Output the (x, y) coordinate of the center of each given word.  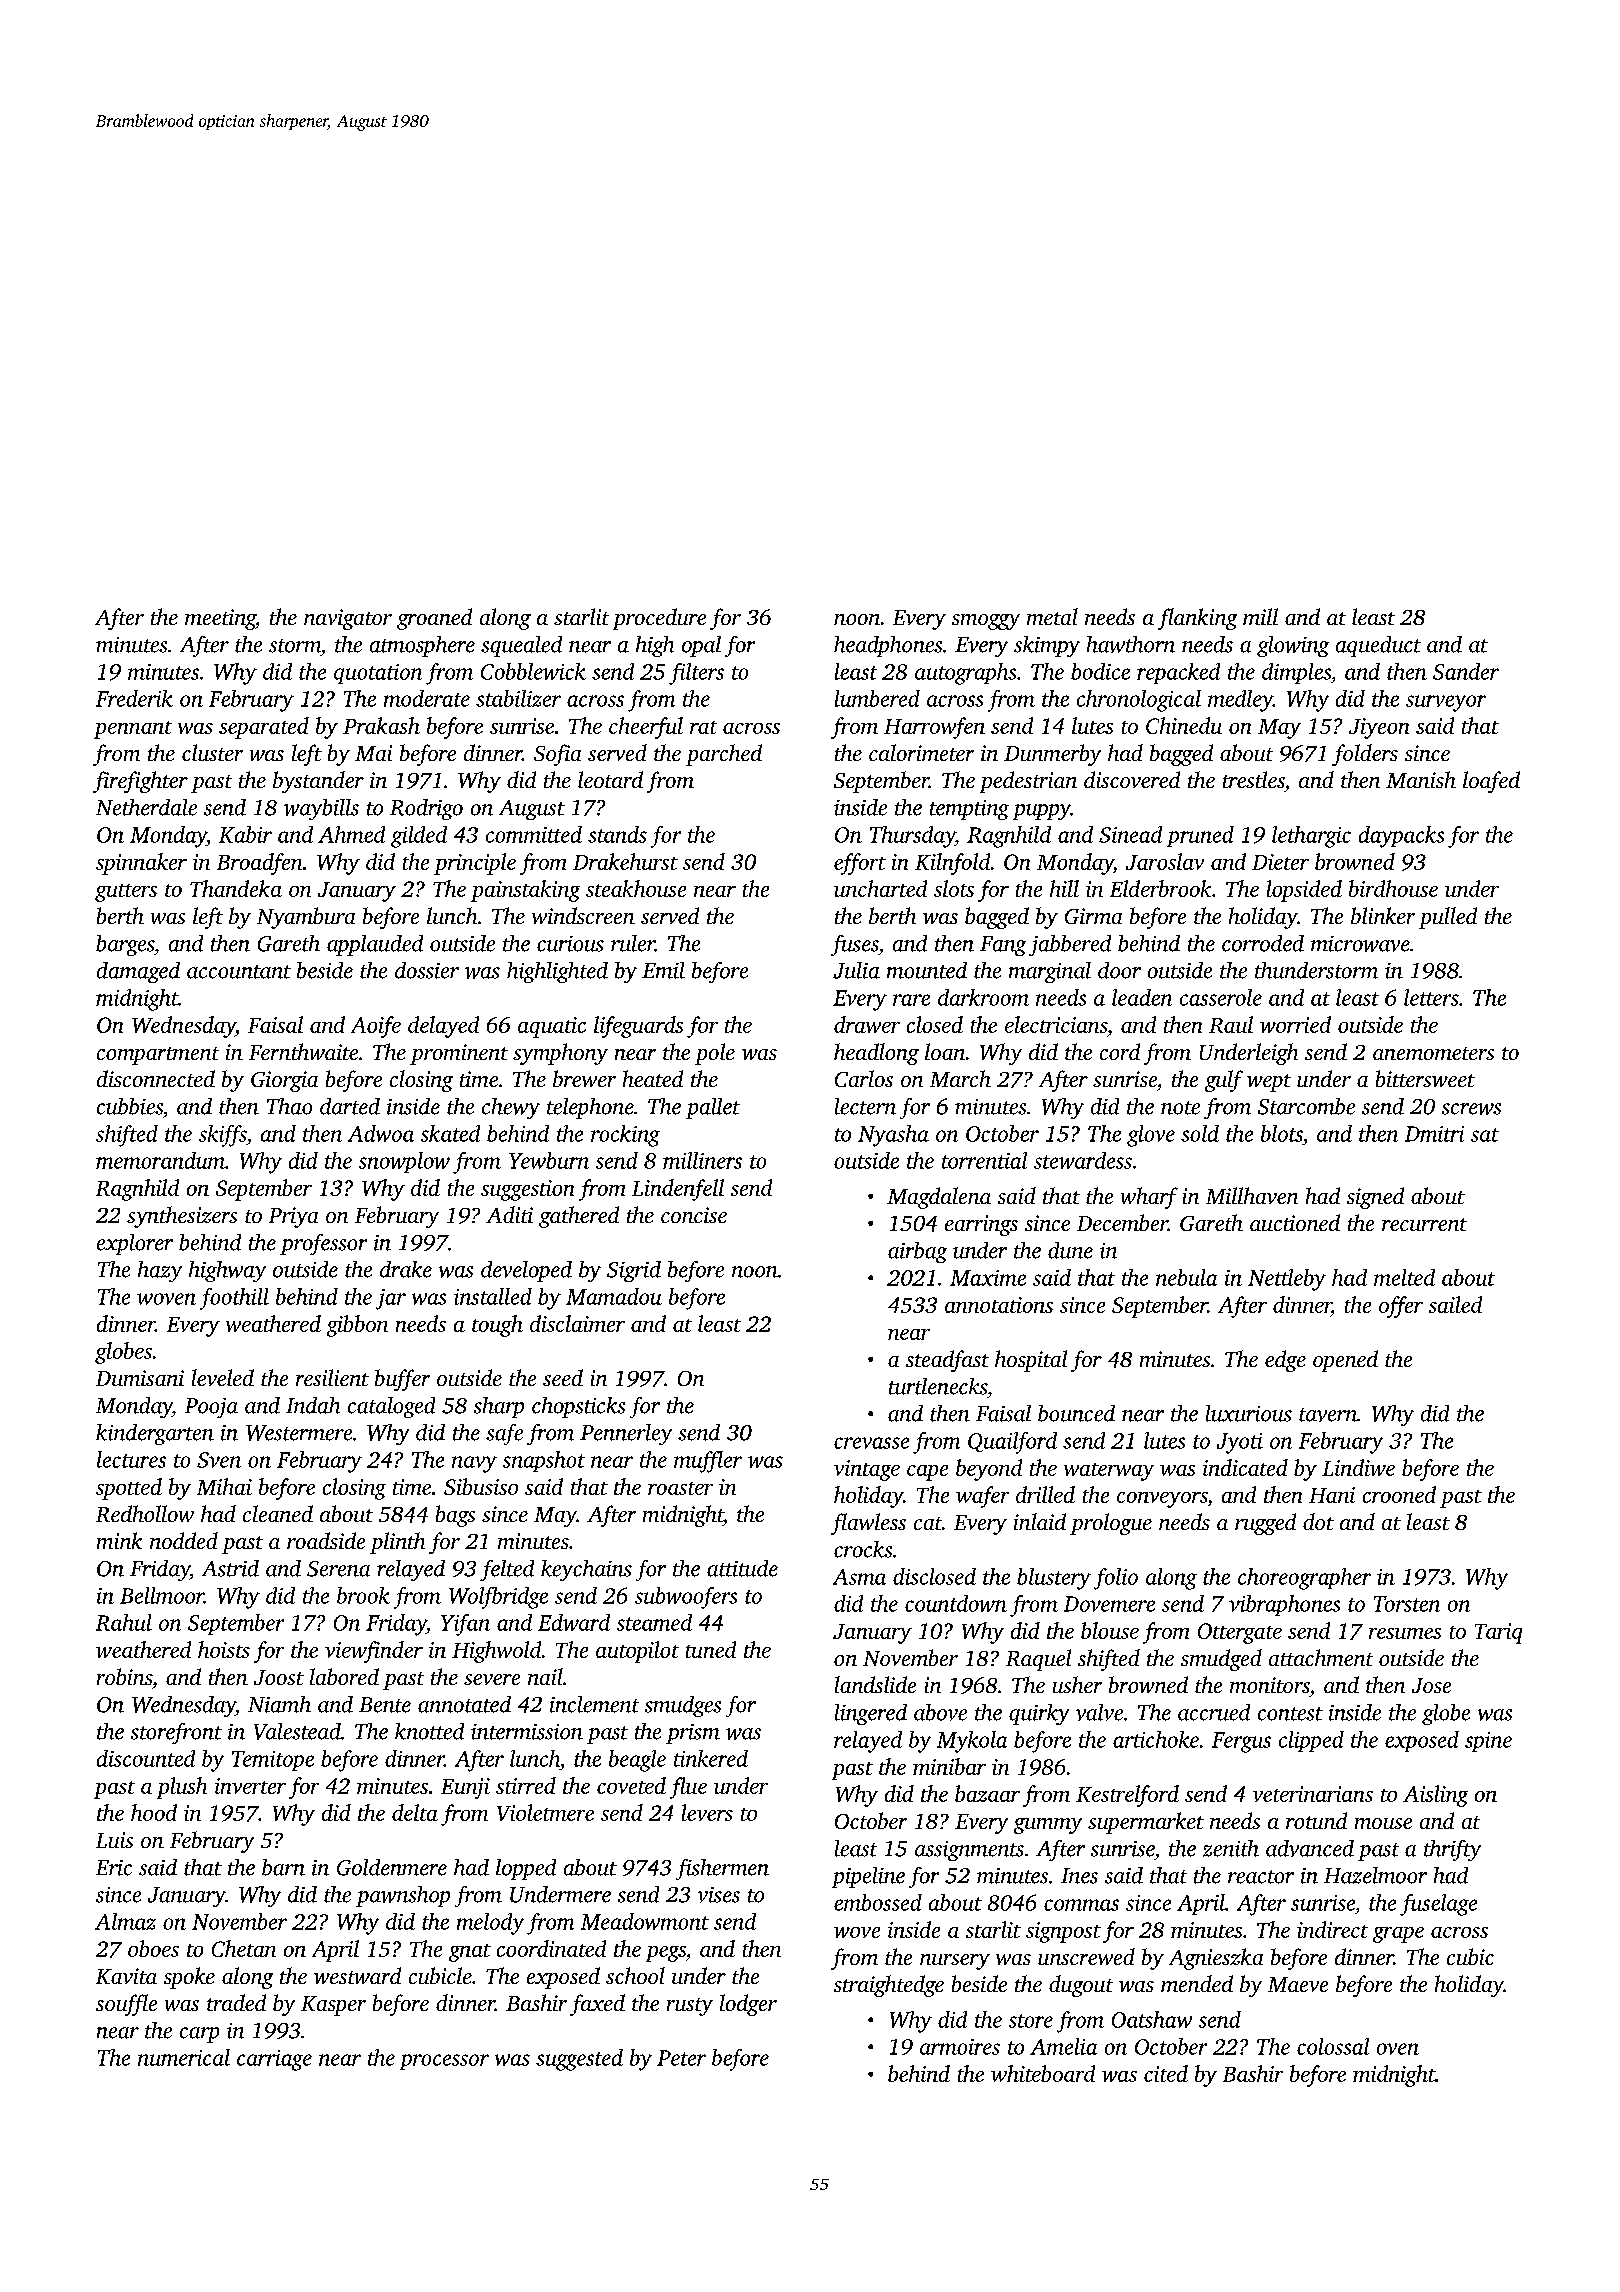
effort (860, 864)
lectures (131, 1459)
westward (357, 1975)
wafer (982, 1497)
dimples (1296, 673)
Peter (681, 2058)
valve (1099, 1712)
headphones (888, 646)
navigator (348, 619)
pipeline (868, 1877)
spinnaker (141, 864)
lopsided (1304, 891)
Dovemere (1109, 1604)
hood (154, 1812)
